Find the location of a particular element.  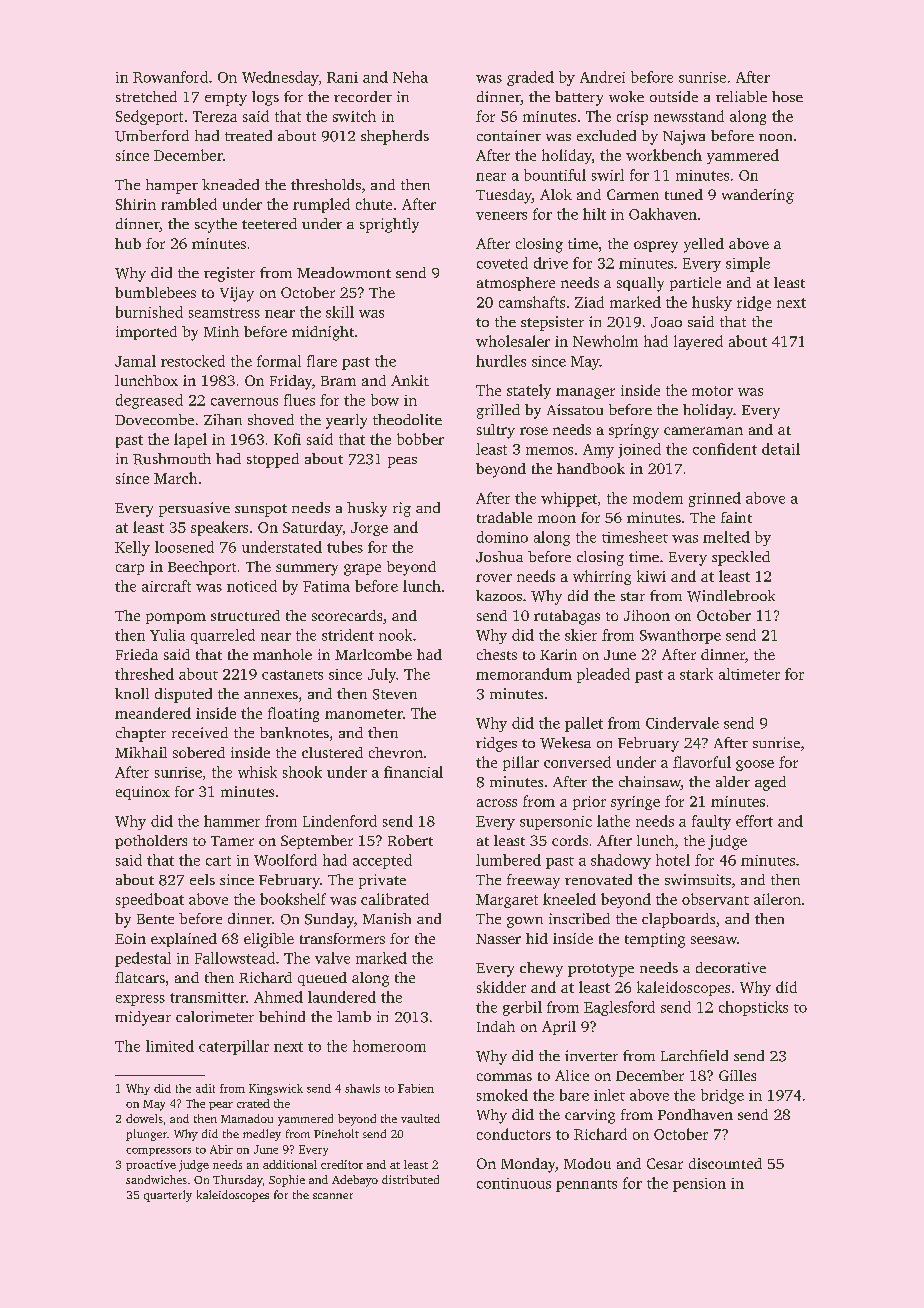

annexes is located at coordinates (271, 695).
